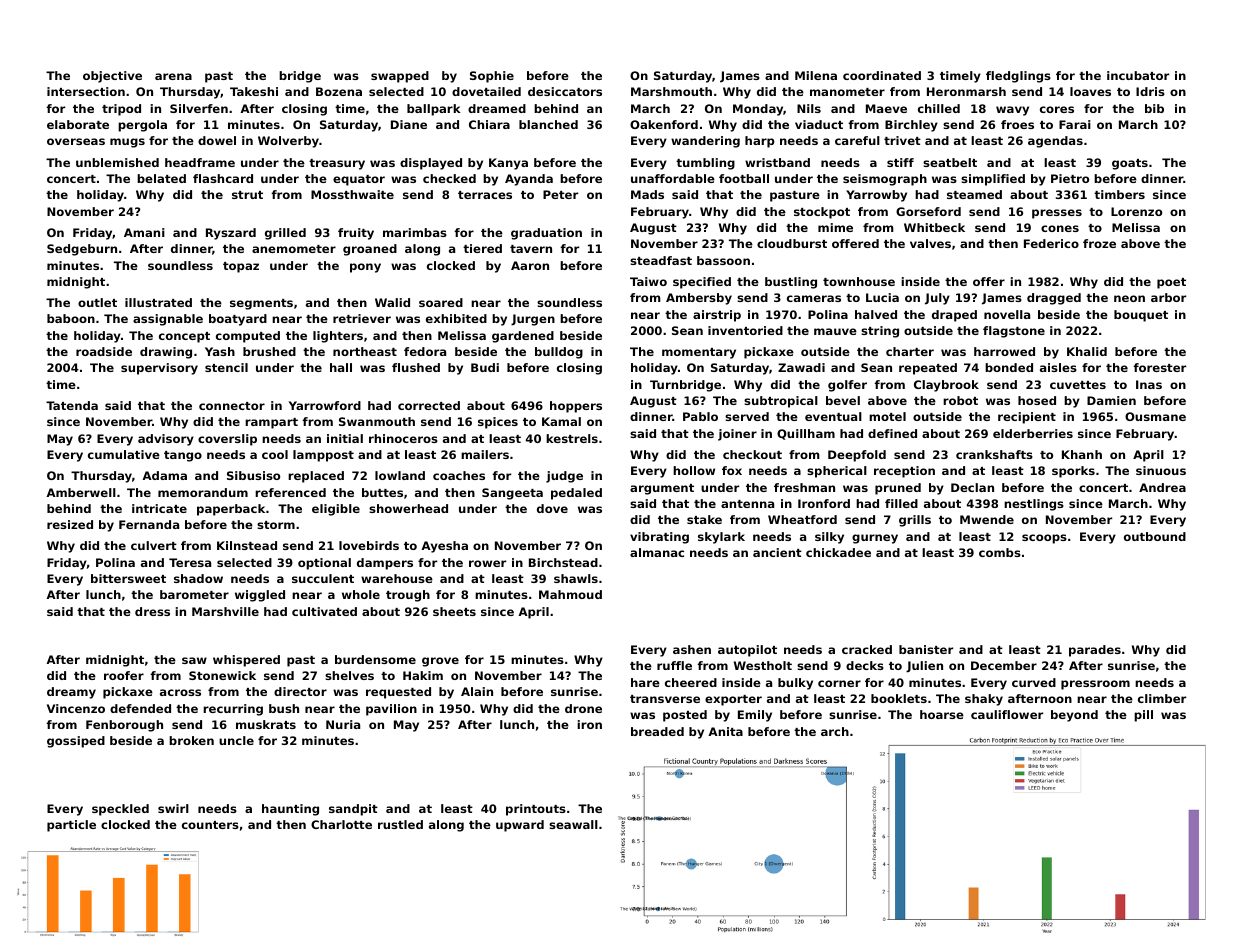  What do you see at coordinates (173, 76) in the page?
I see `arena` at bounding box center [173, 76].
